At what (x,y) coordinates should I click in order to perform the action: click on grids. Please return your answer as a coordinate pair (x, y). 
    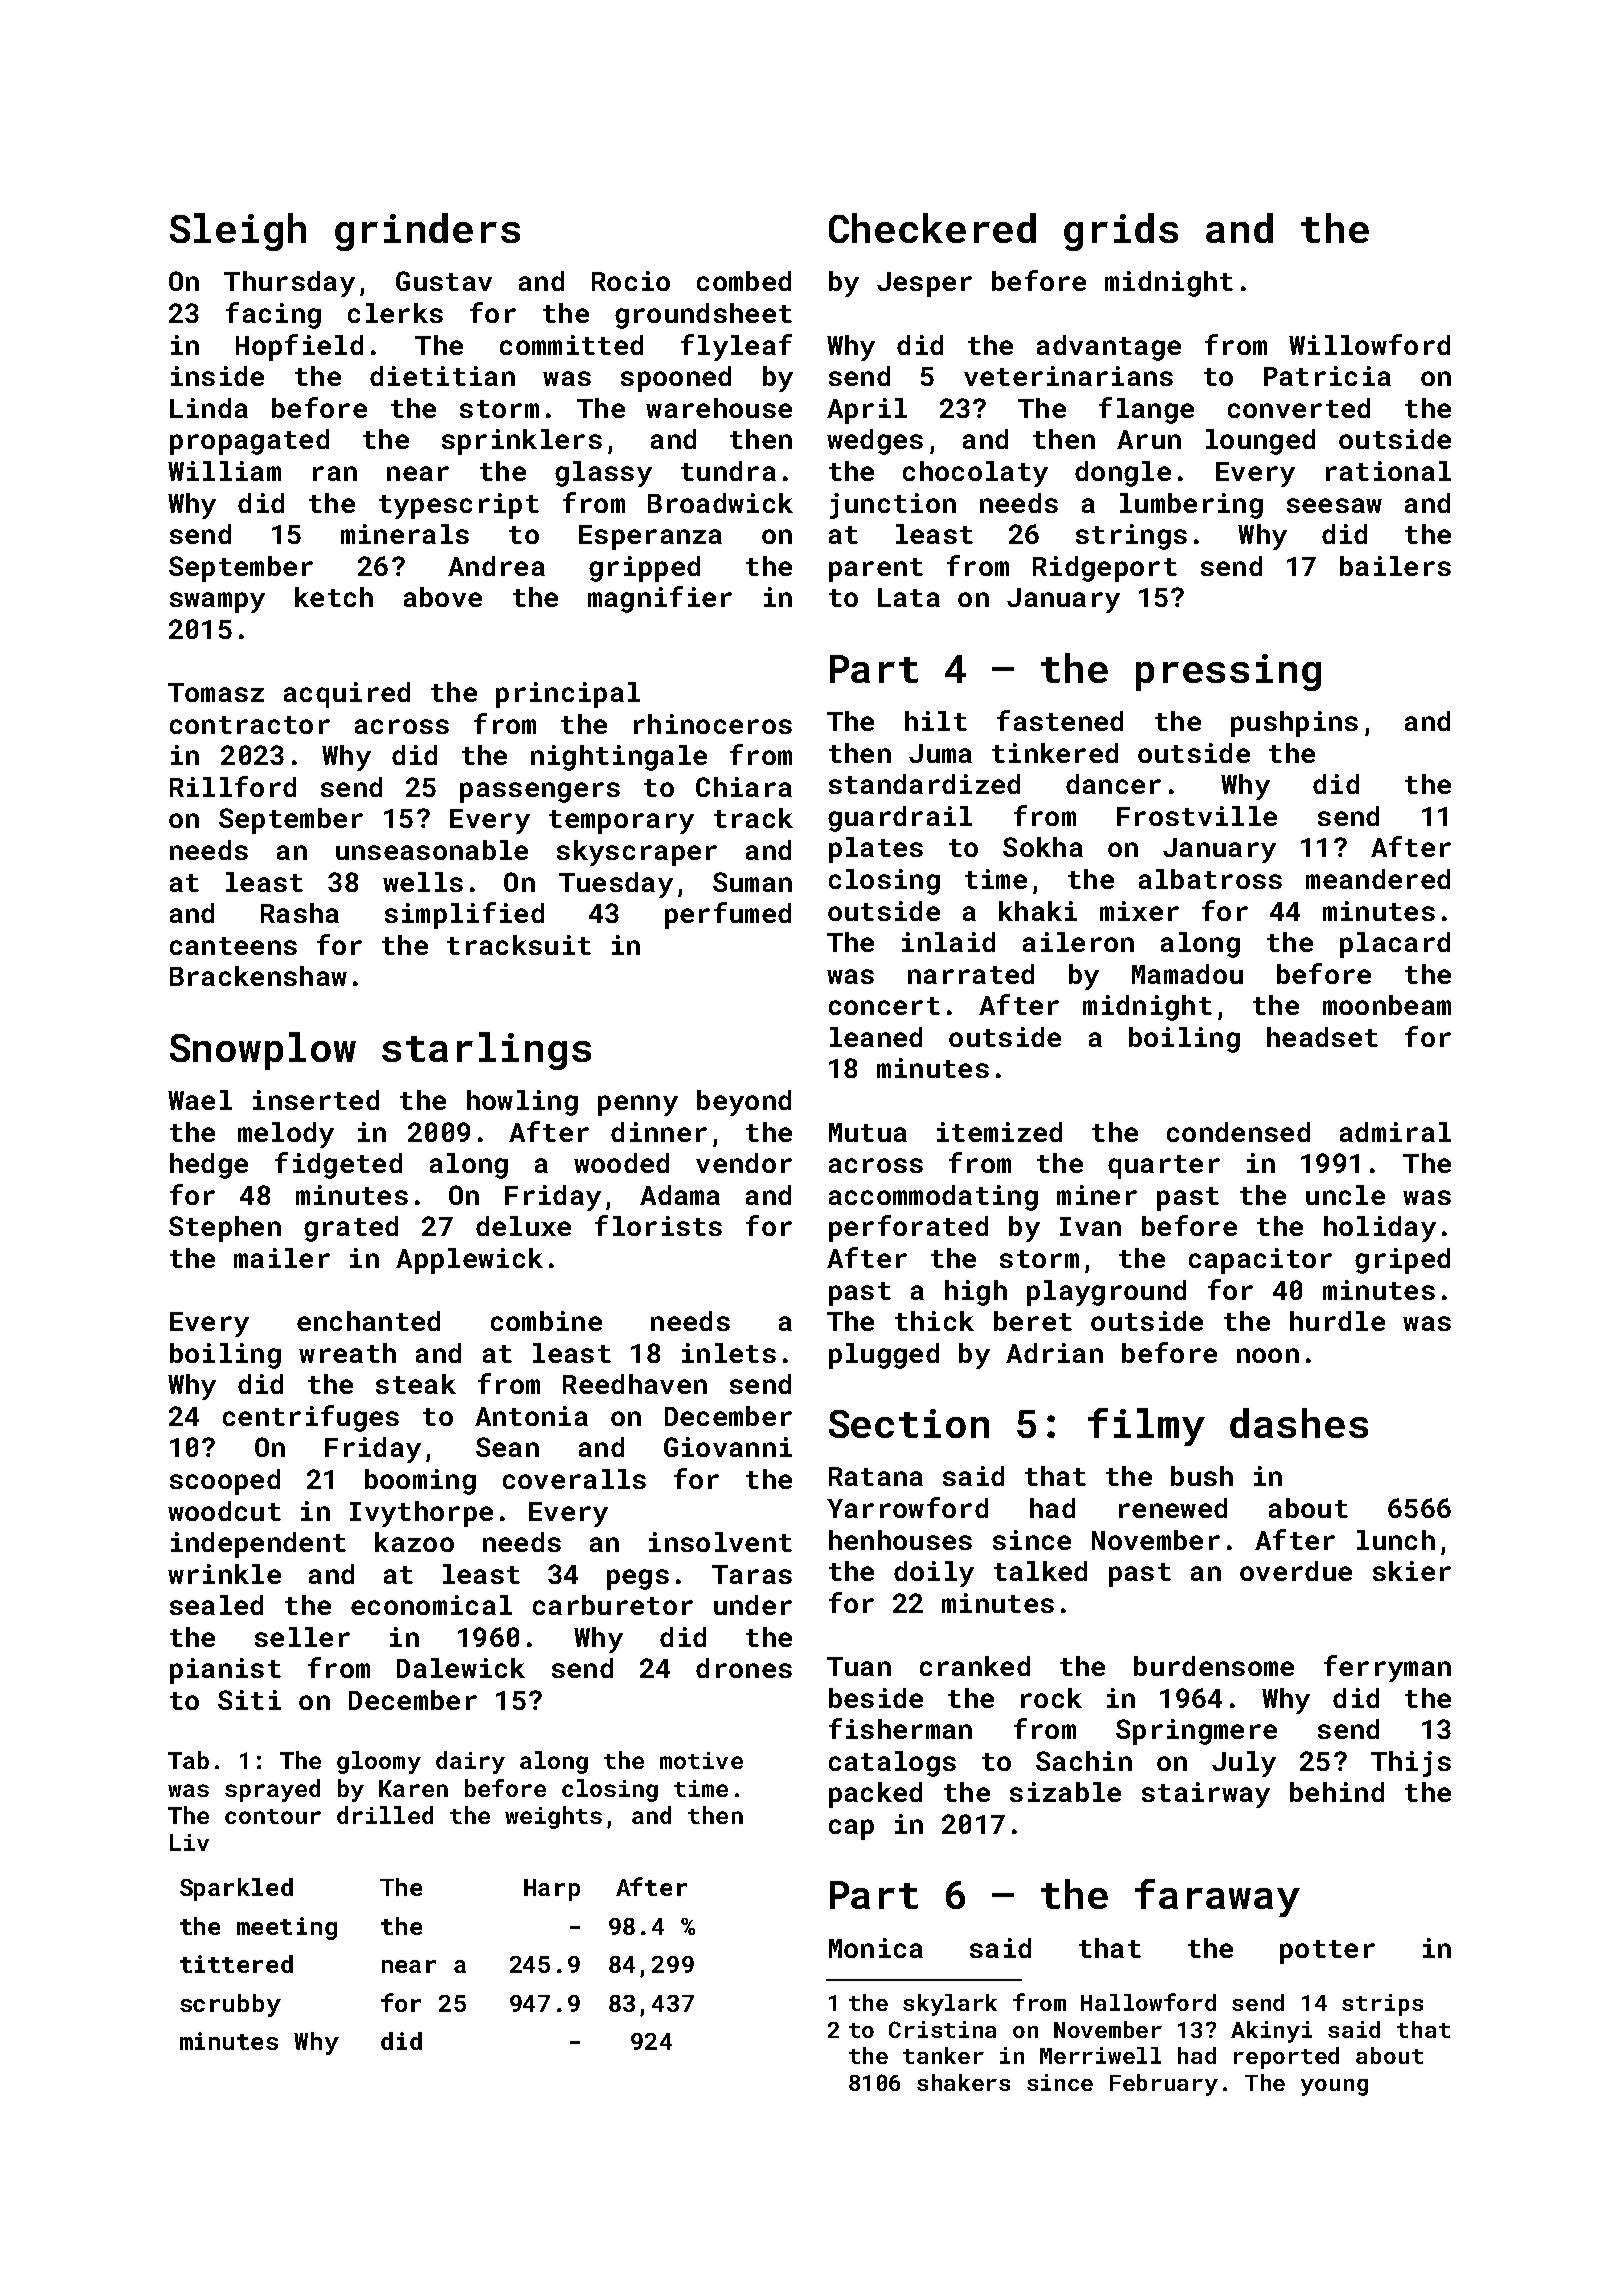
    Looking at the image, I should click on (1121, 232).
